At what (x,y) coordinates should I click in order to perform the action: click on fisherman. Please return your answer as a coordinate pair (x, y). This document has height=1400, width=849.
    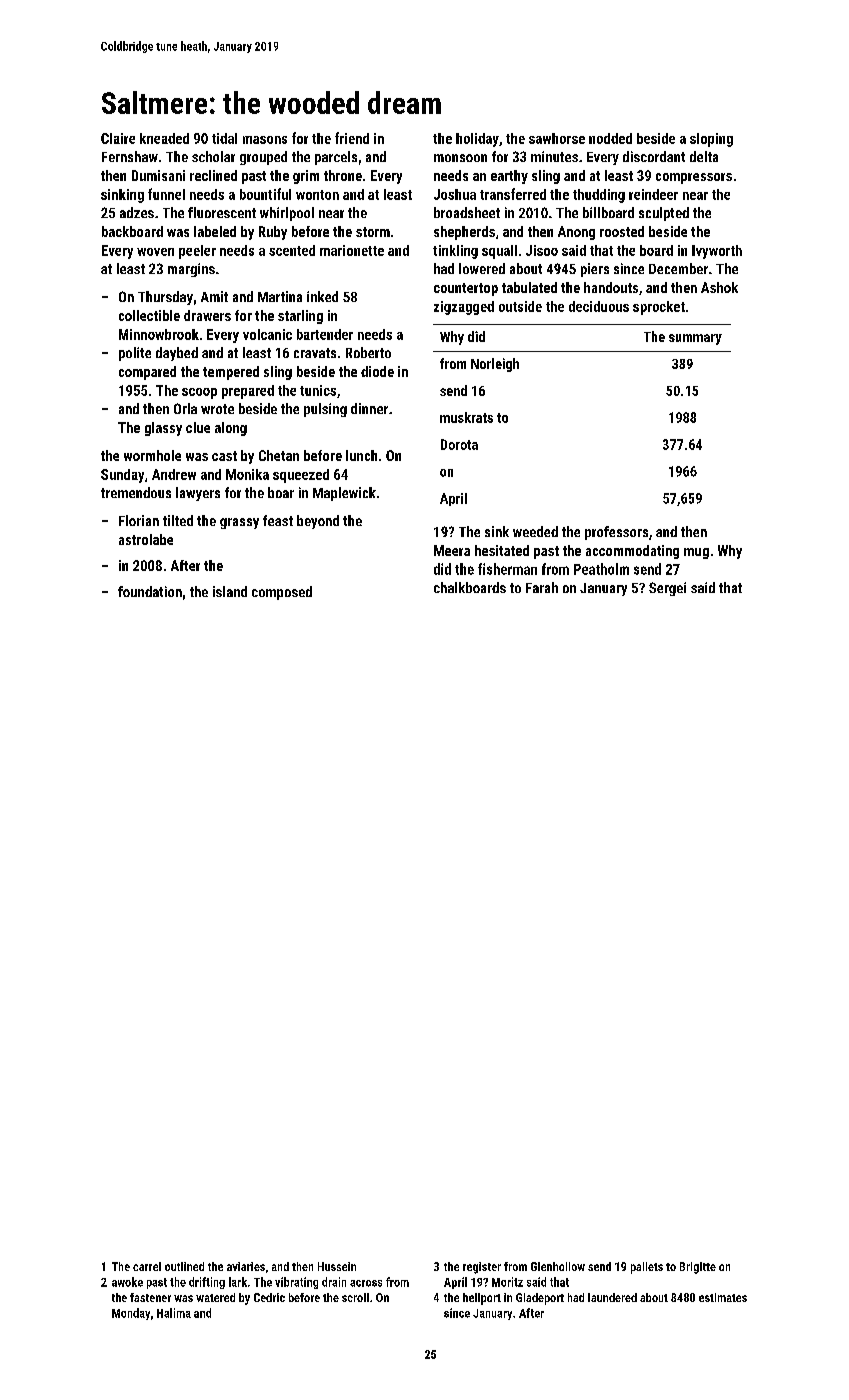
    Looking at the image, I should click on (507, 569).
